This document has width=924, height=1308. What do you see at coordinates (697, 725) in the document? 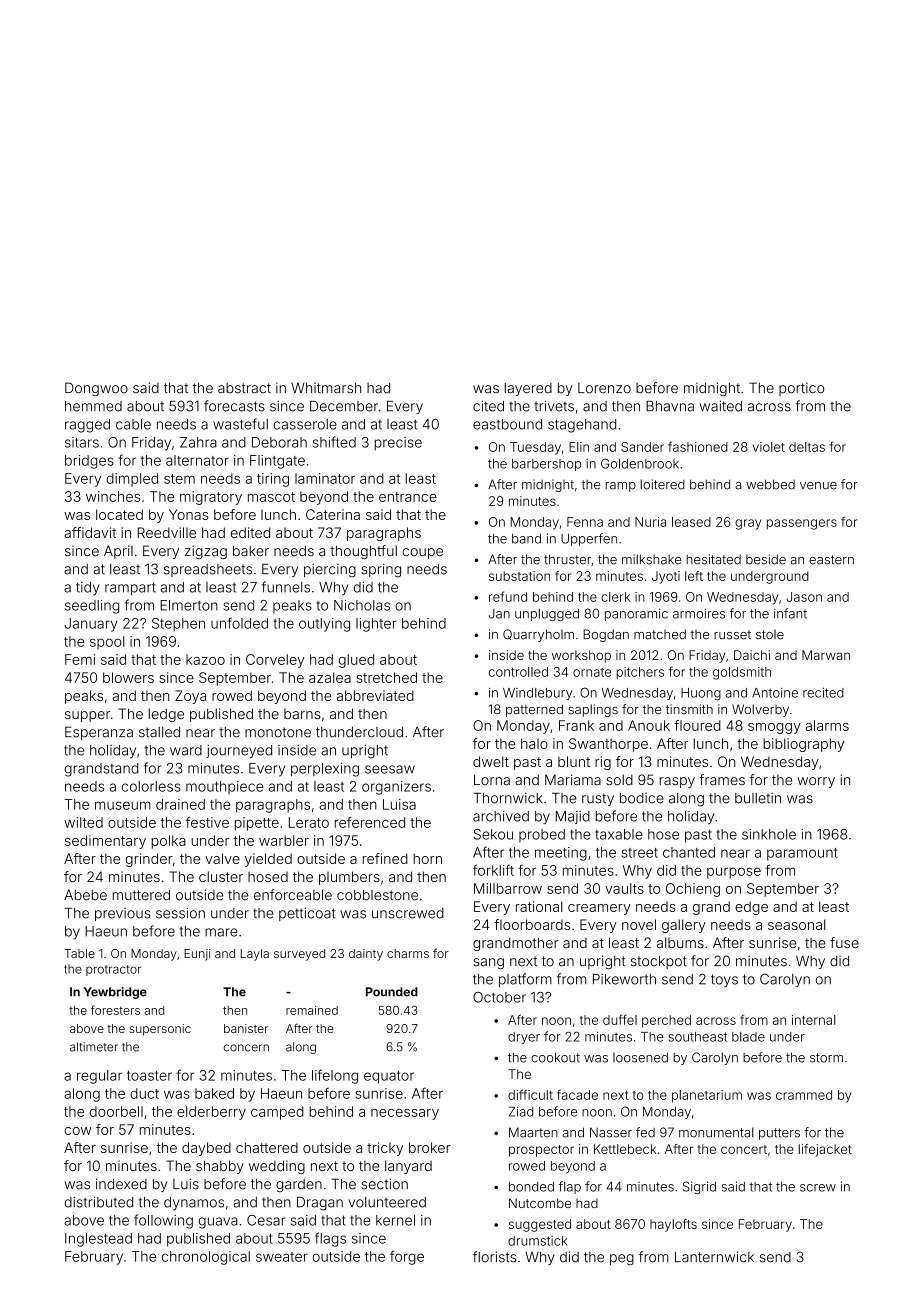
I see `floured` at bounding box center [697, 725].
